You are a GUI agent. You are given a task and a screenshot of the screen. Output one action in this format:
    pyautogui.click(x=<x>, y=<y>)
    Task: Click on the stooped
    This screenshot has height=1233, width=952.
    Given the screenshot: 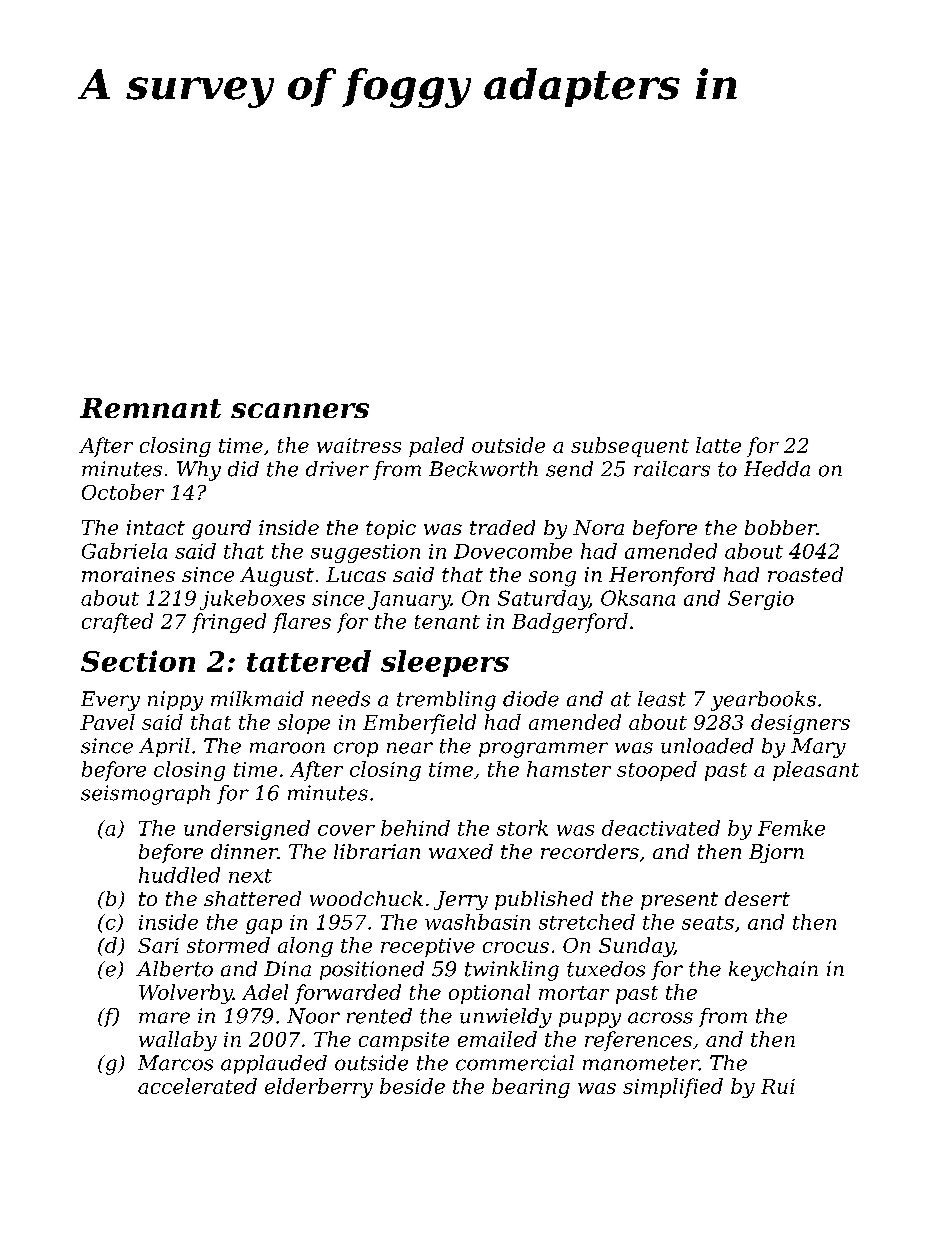 What is the action you would take?
    pyautogui.click(x=657, y=771)
